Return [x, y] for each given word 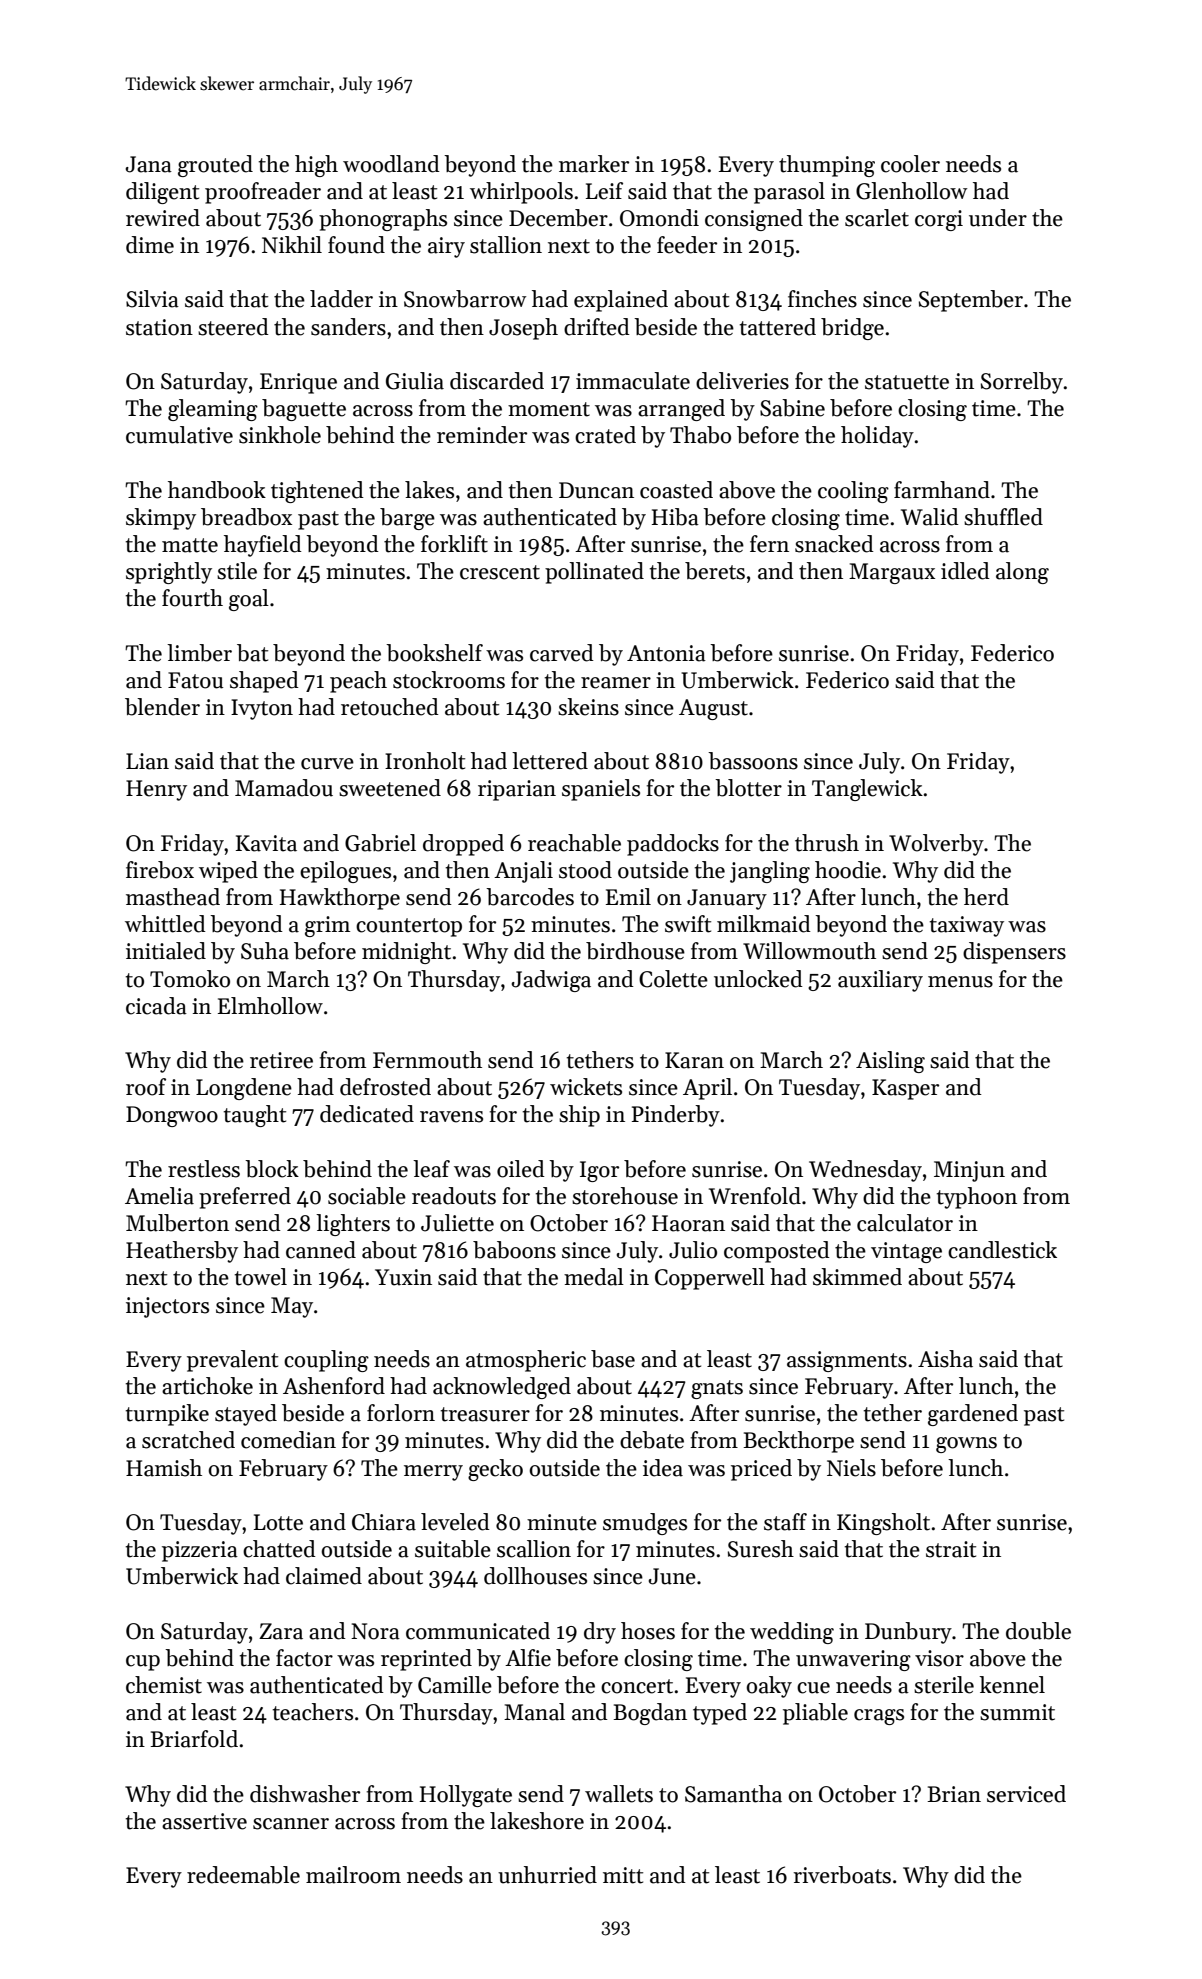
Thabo [700, 435]
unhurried [547, 1875]
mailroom [353, 1875]
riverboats [842, 1875]
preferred [245, 1198]
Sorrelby [1022, 383]
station [159, 327]
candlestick [1002, 1250]
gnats [717, 1389]
